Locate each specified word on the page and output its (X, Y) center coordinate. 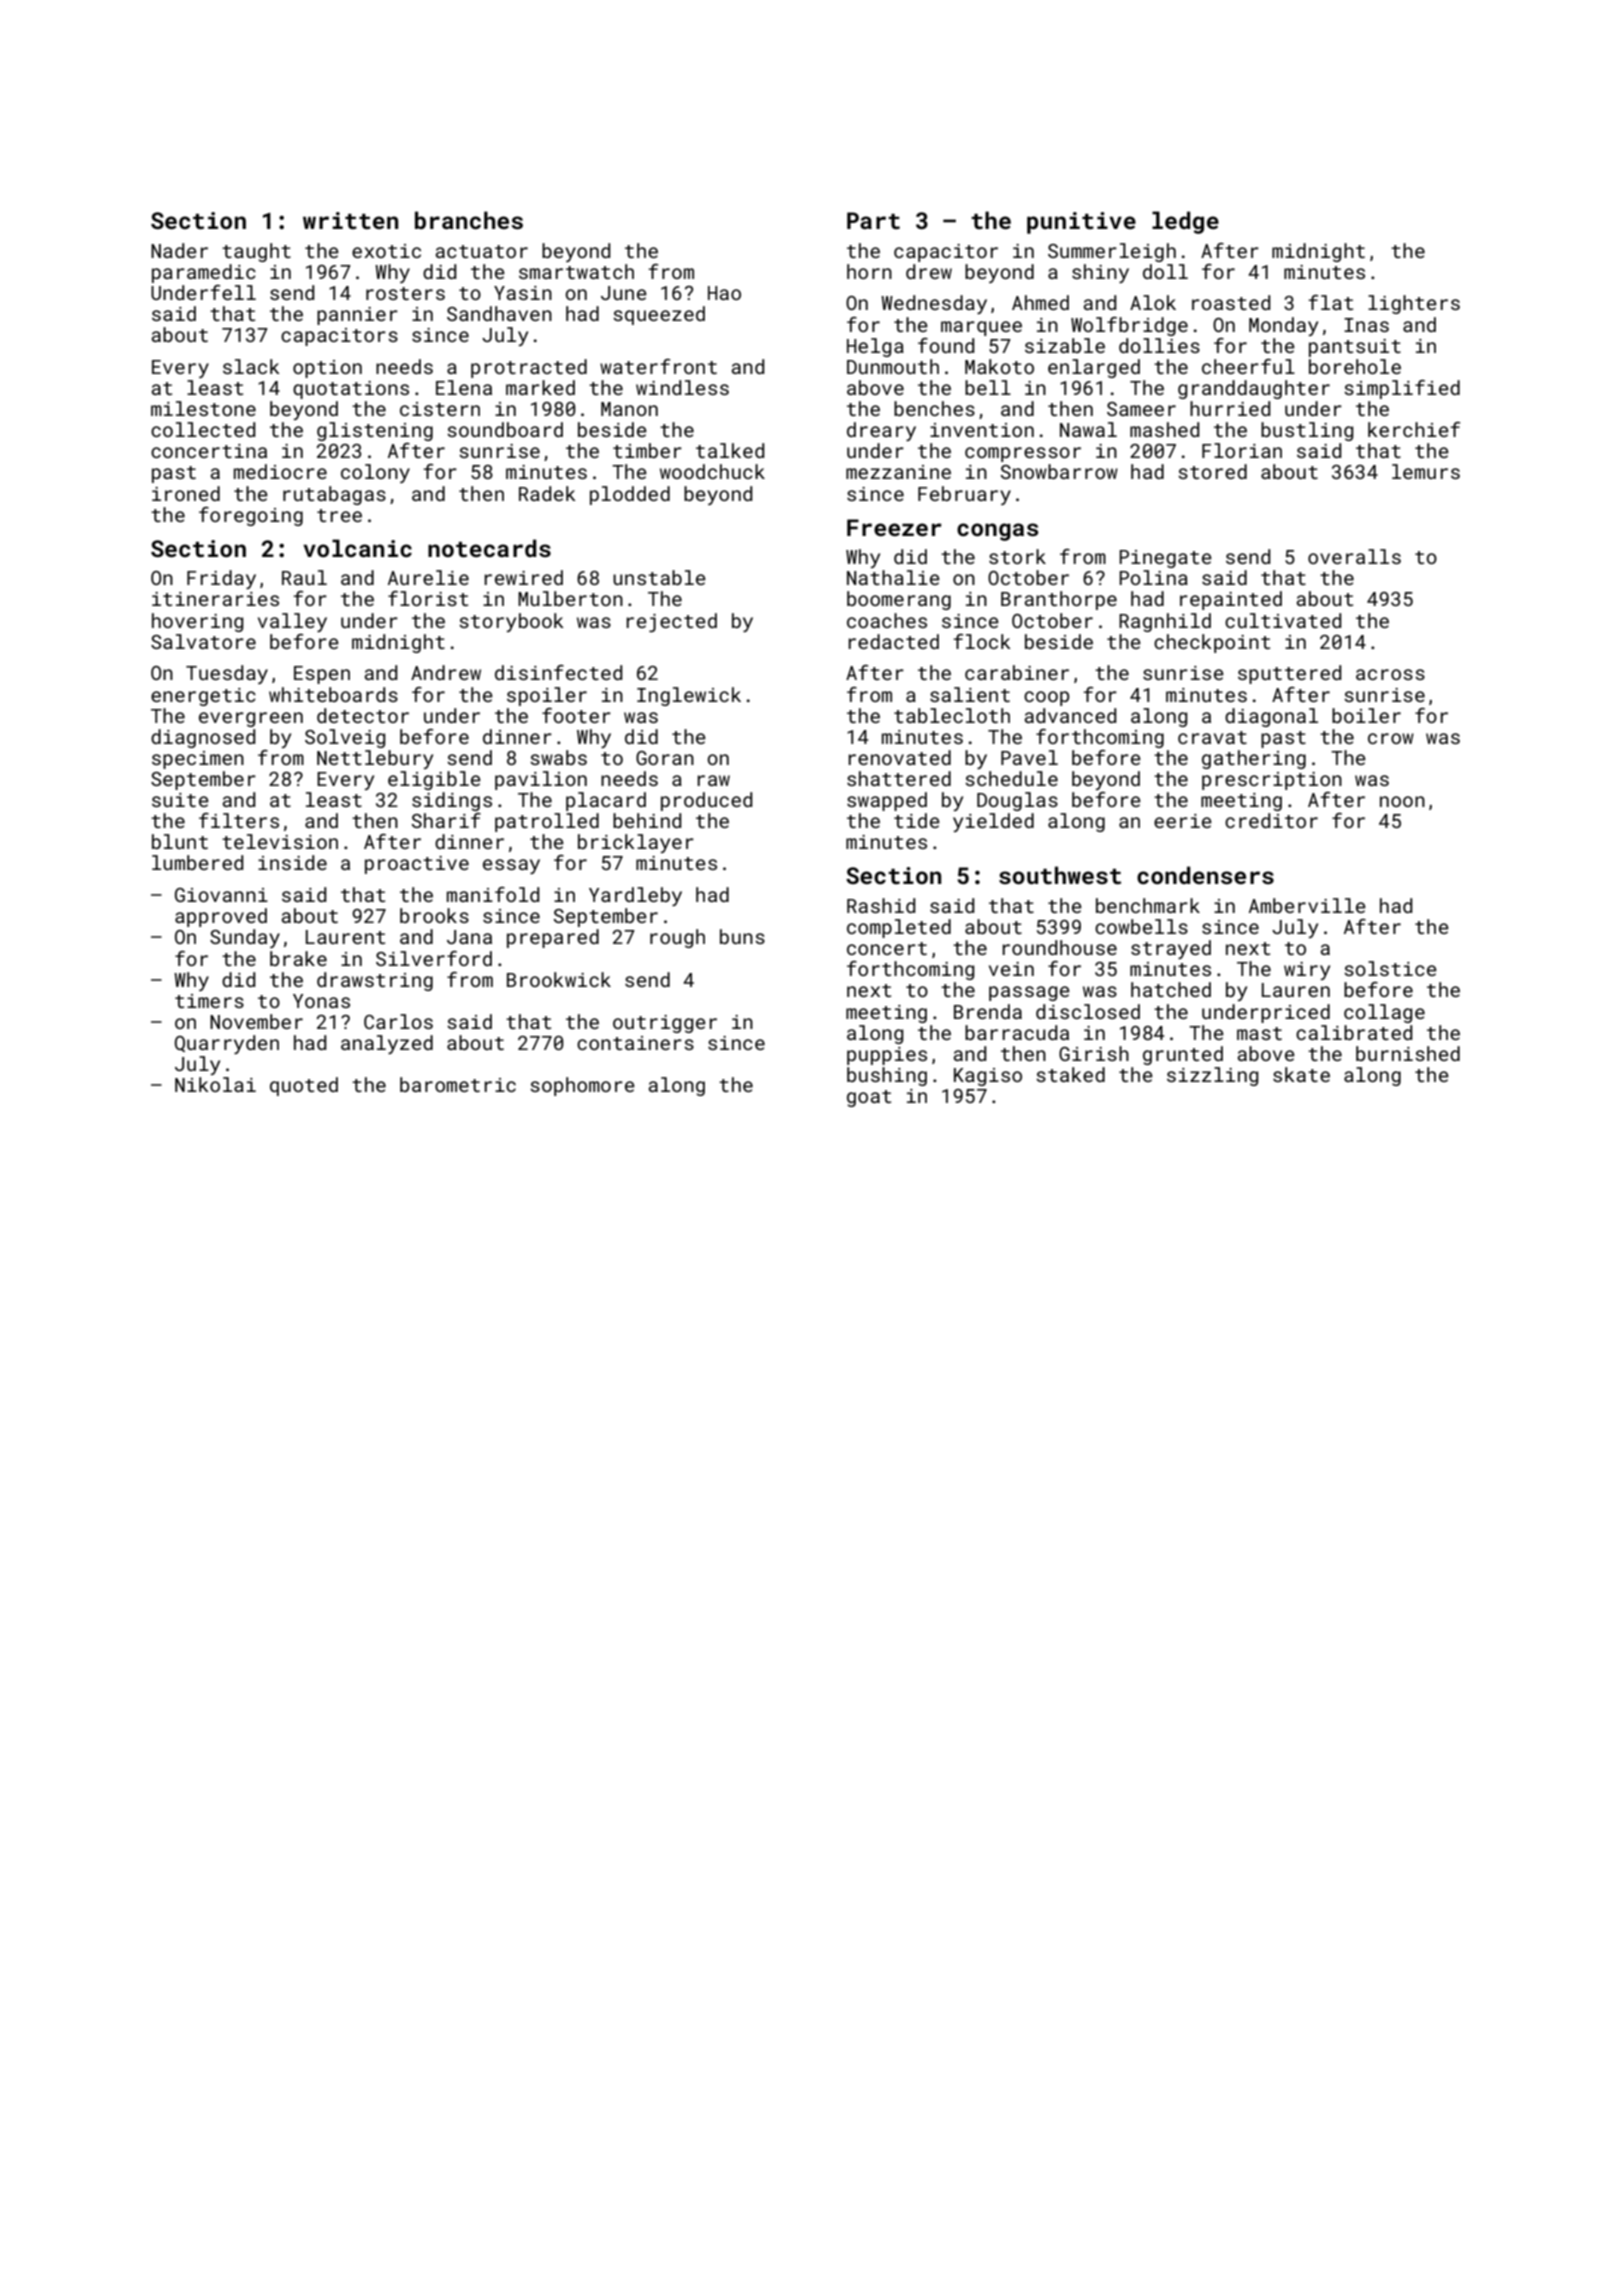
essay (511, 866)
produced (706, 801)
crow (1391, 738)
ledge (1185, 222)
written (350, 220)
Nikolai (215, 1084)
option (327, 369)
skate (1301, 1074)
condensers (1205, 875)
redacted (893, 641)
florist (428, 598)
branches (469, 220)
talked (730, 450)
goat (869, 1098)
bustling (1307, 431)
